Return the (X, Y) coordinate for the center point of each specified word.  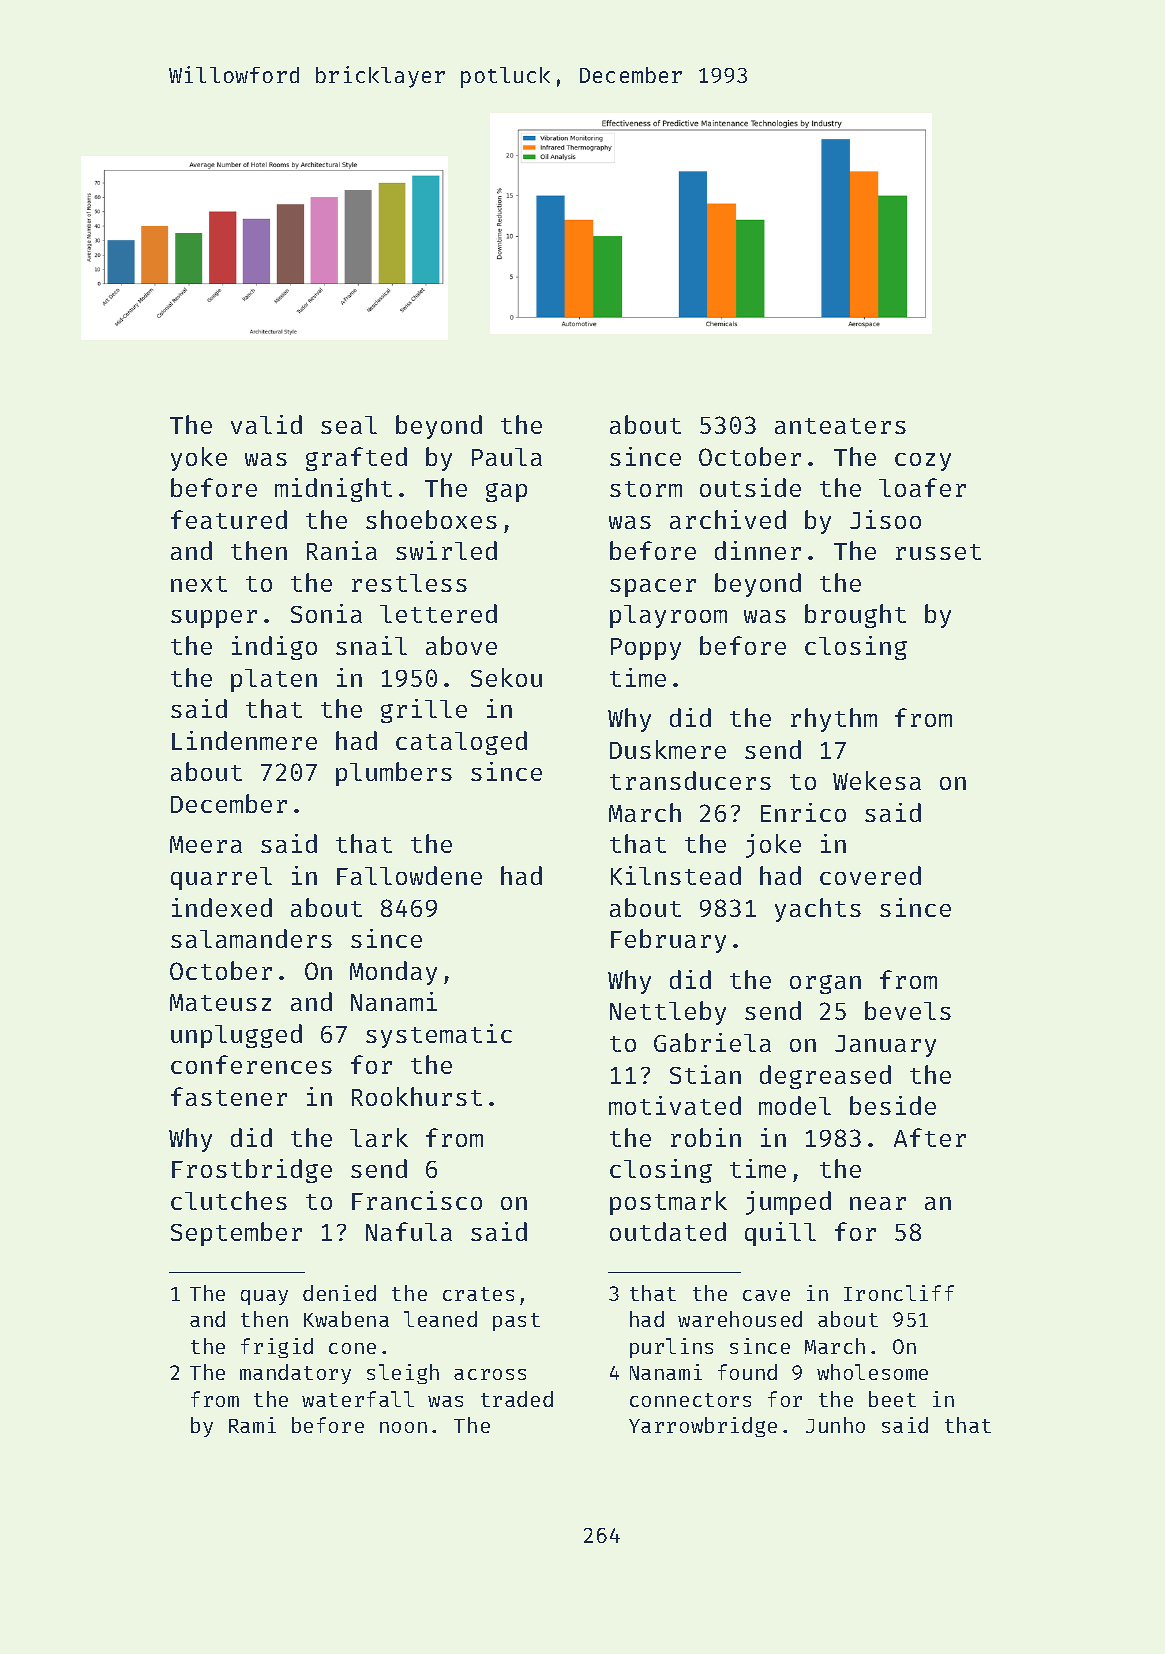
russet (938, 552)
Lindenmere (244, 740)
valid (266, 424)
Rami (252, 1425)
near (878, 1203)
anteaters (840, 426)
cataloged (461, 743)
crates (478, 1294)
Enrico (803, 812)
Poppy (646, 649)
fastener (229, 1096)
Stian (705, 1074)
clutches (229, 1200)
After (930, 1137)
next (199, 584)
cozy (923, 462)
